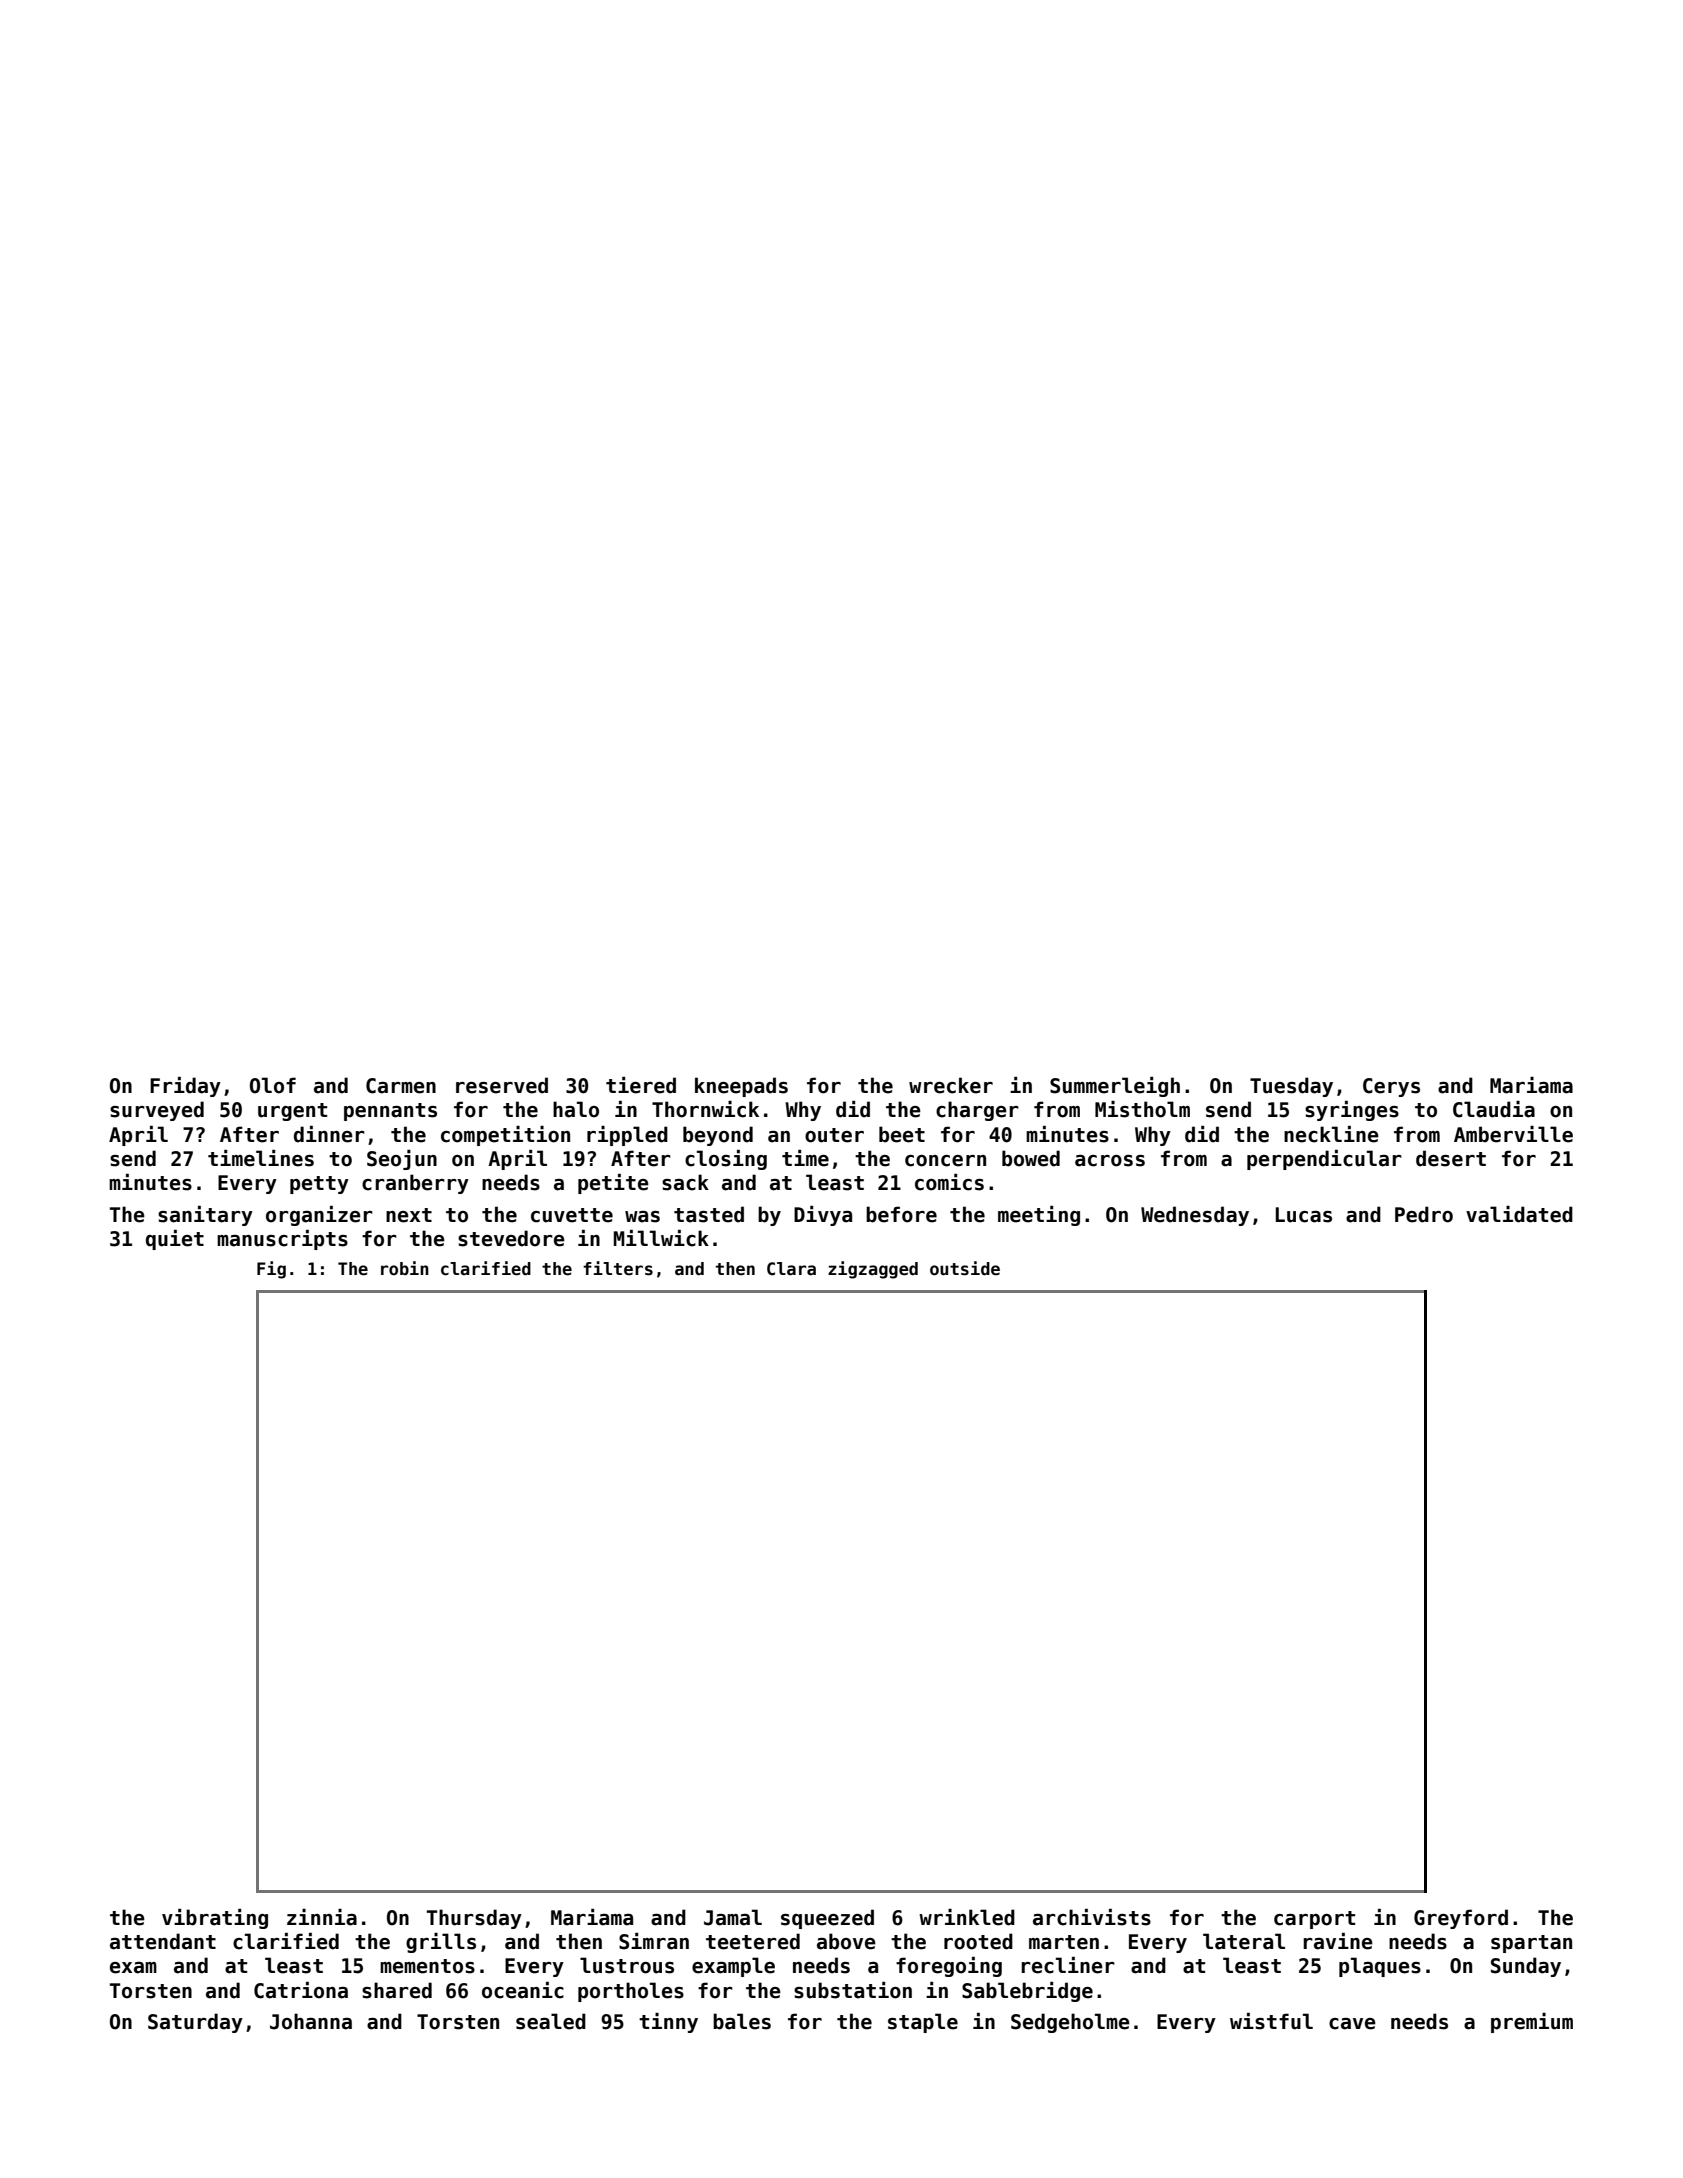 The height and width of the document is (2178, 1683). What do you see at coordinates (322, 1917) in the document?
I see `zinnia` at bounding box center [322, 1917].
